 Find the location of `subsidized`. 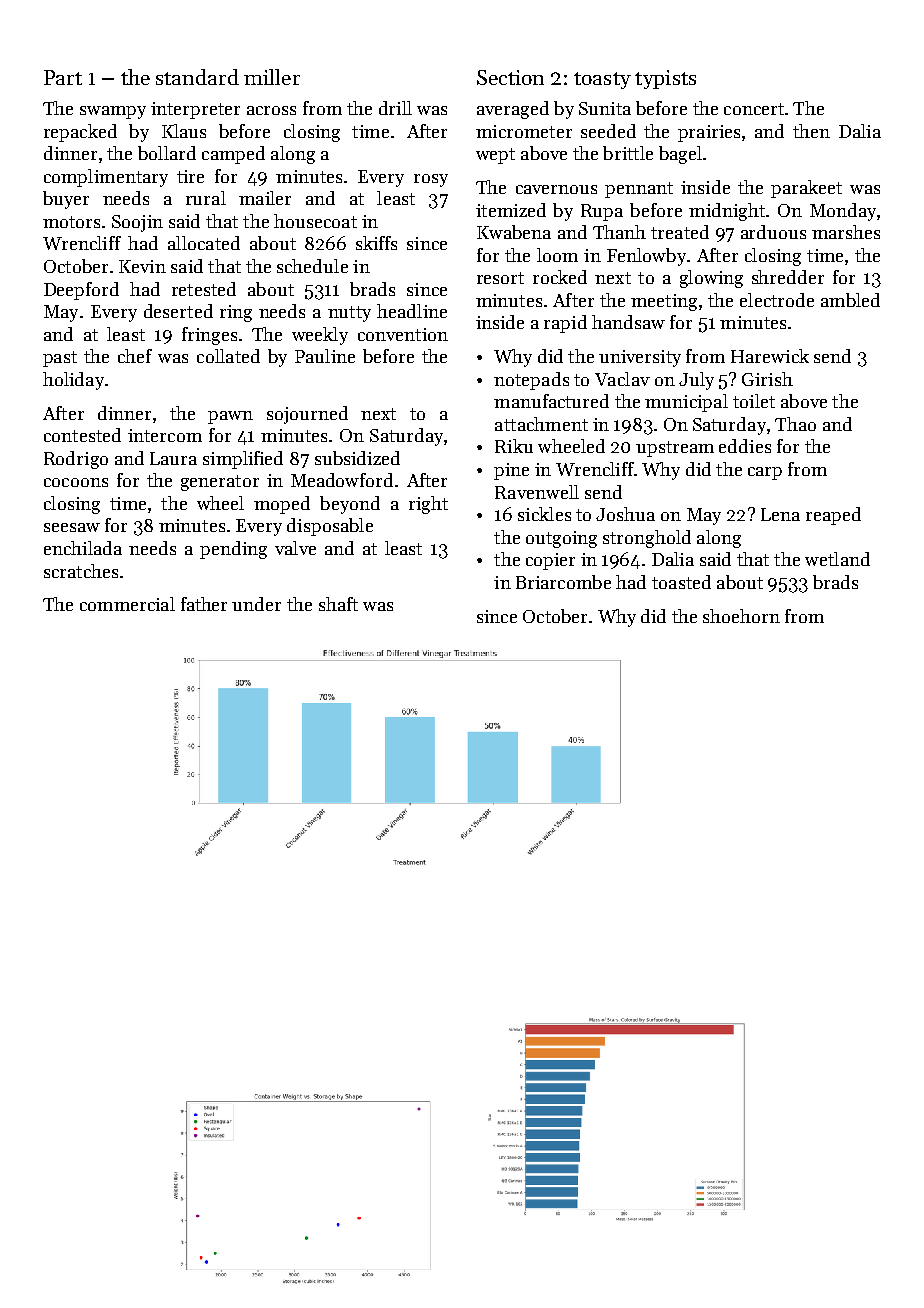

subsidized is located at coordinates (357, 458).
